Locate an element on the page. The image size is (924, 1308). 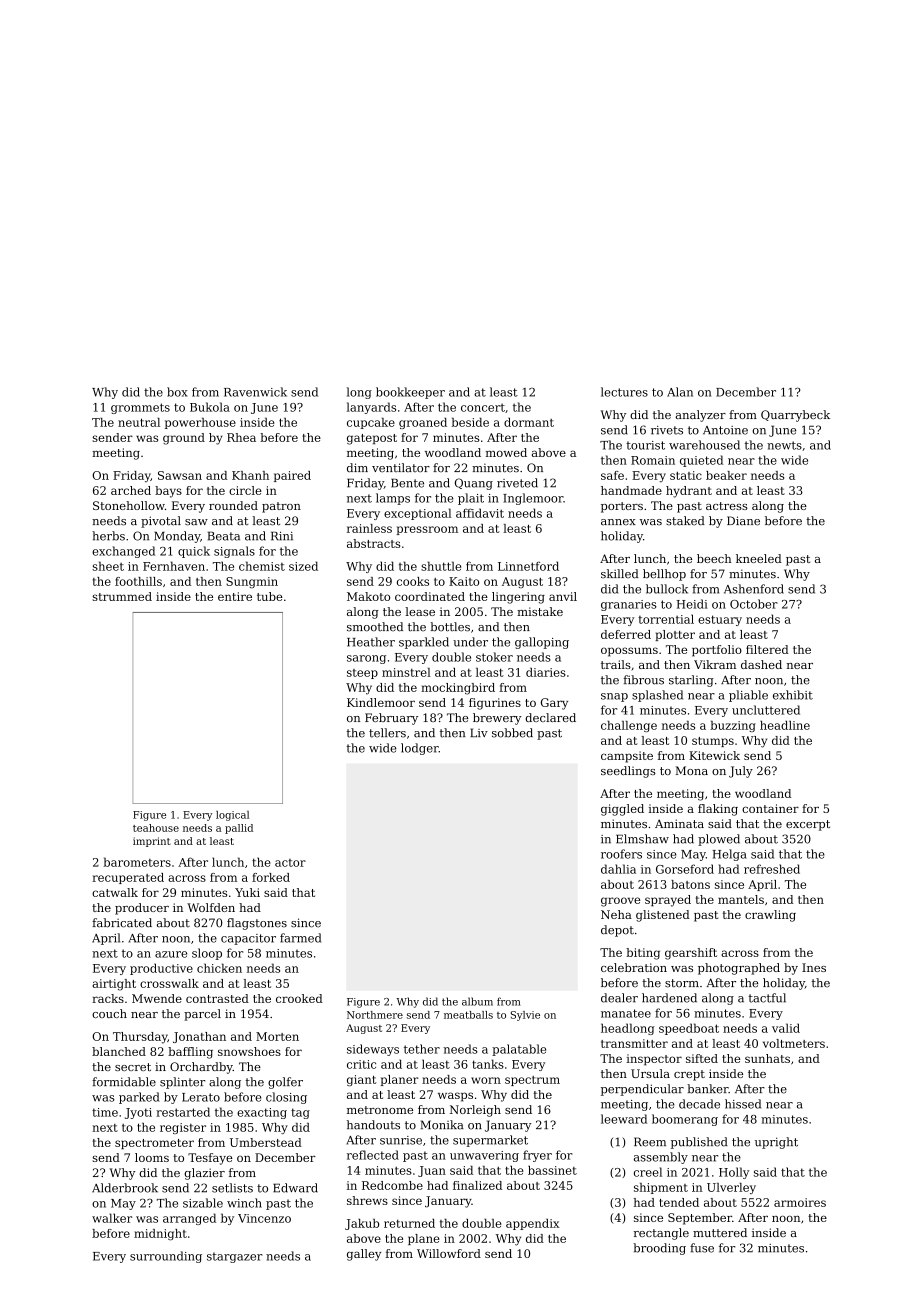
dahlia is located at coordinates (618, 869).
